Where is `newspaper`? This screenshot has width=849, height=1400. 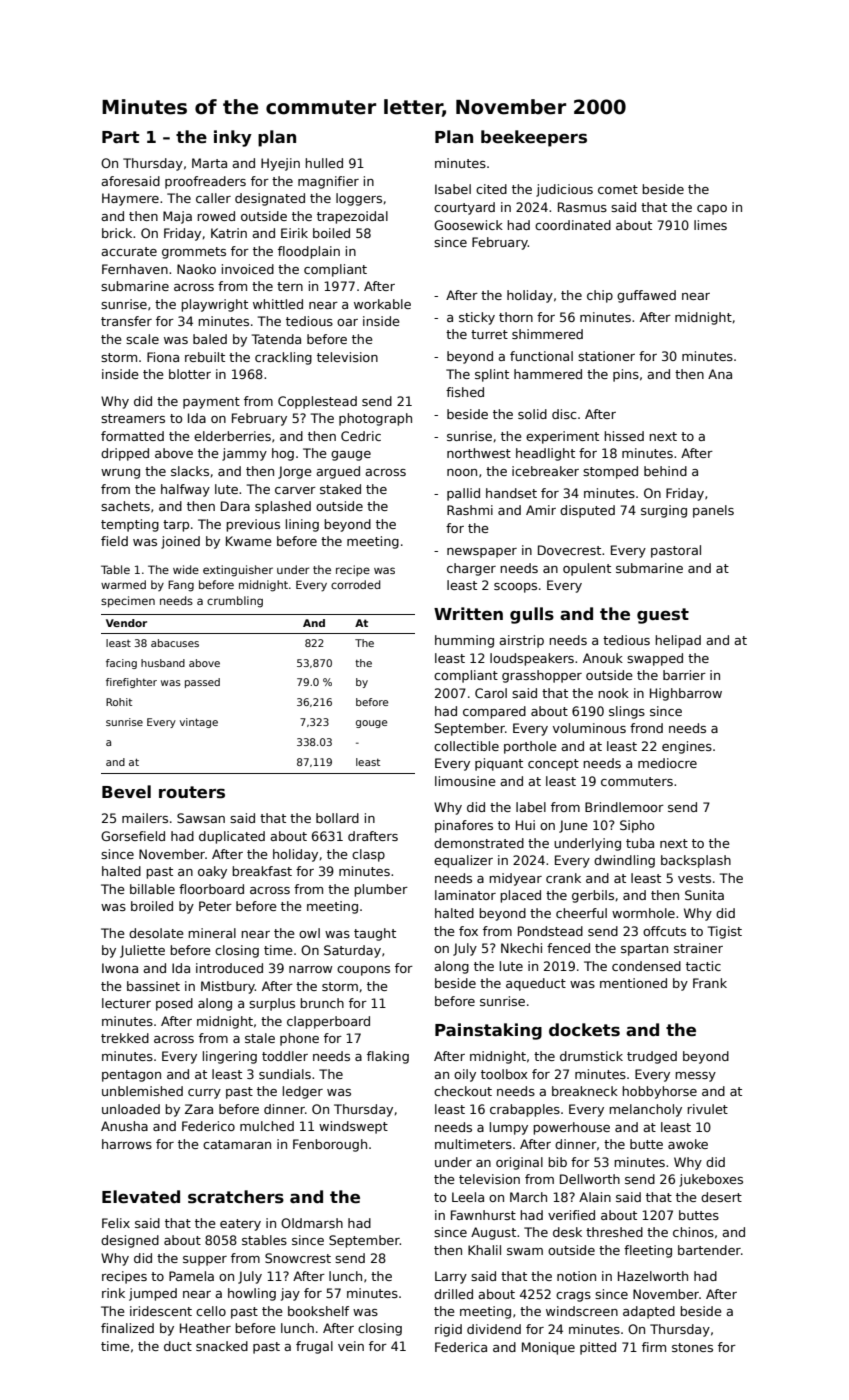 newspaper is located at coordinates (482, 553).
